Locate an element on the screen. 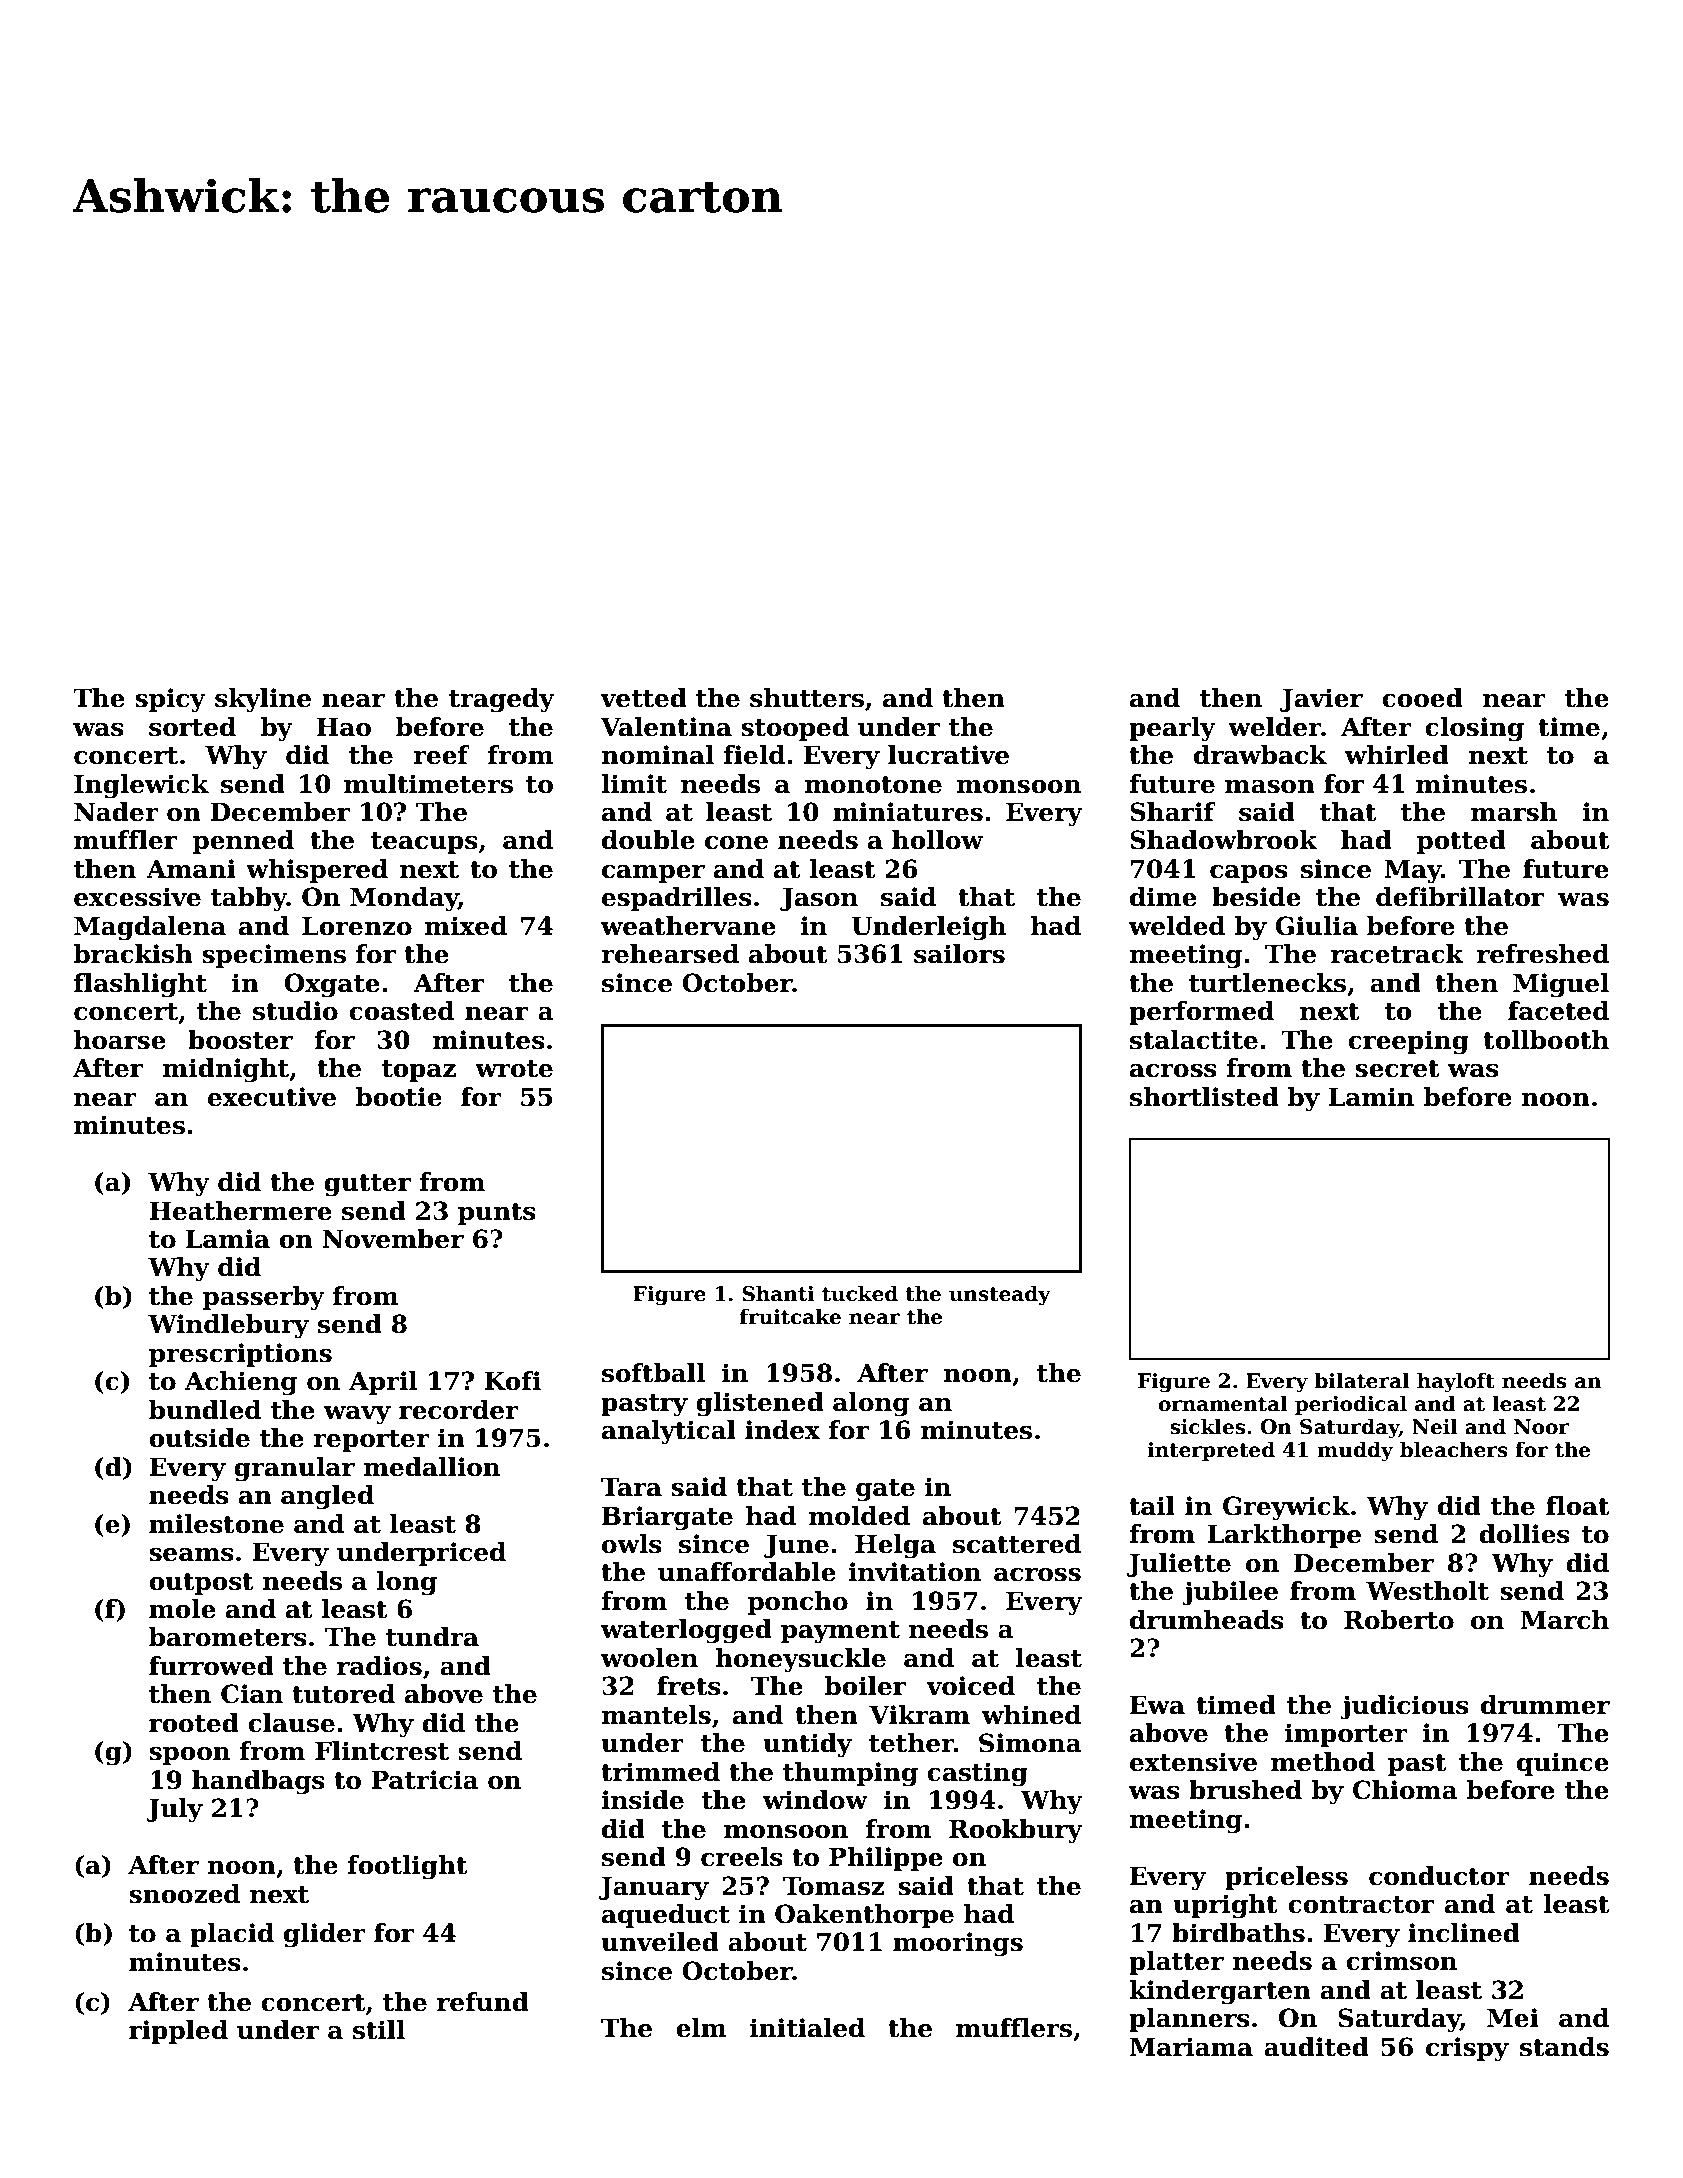 The width and height of the screenshot is (1683, 2178). tragedy is located at coordinates (502, 700).
